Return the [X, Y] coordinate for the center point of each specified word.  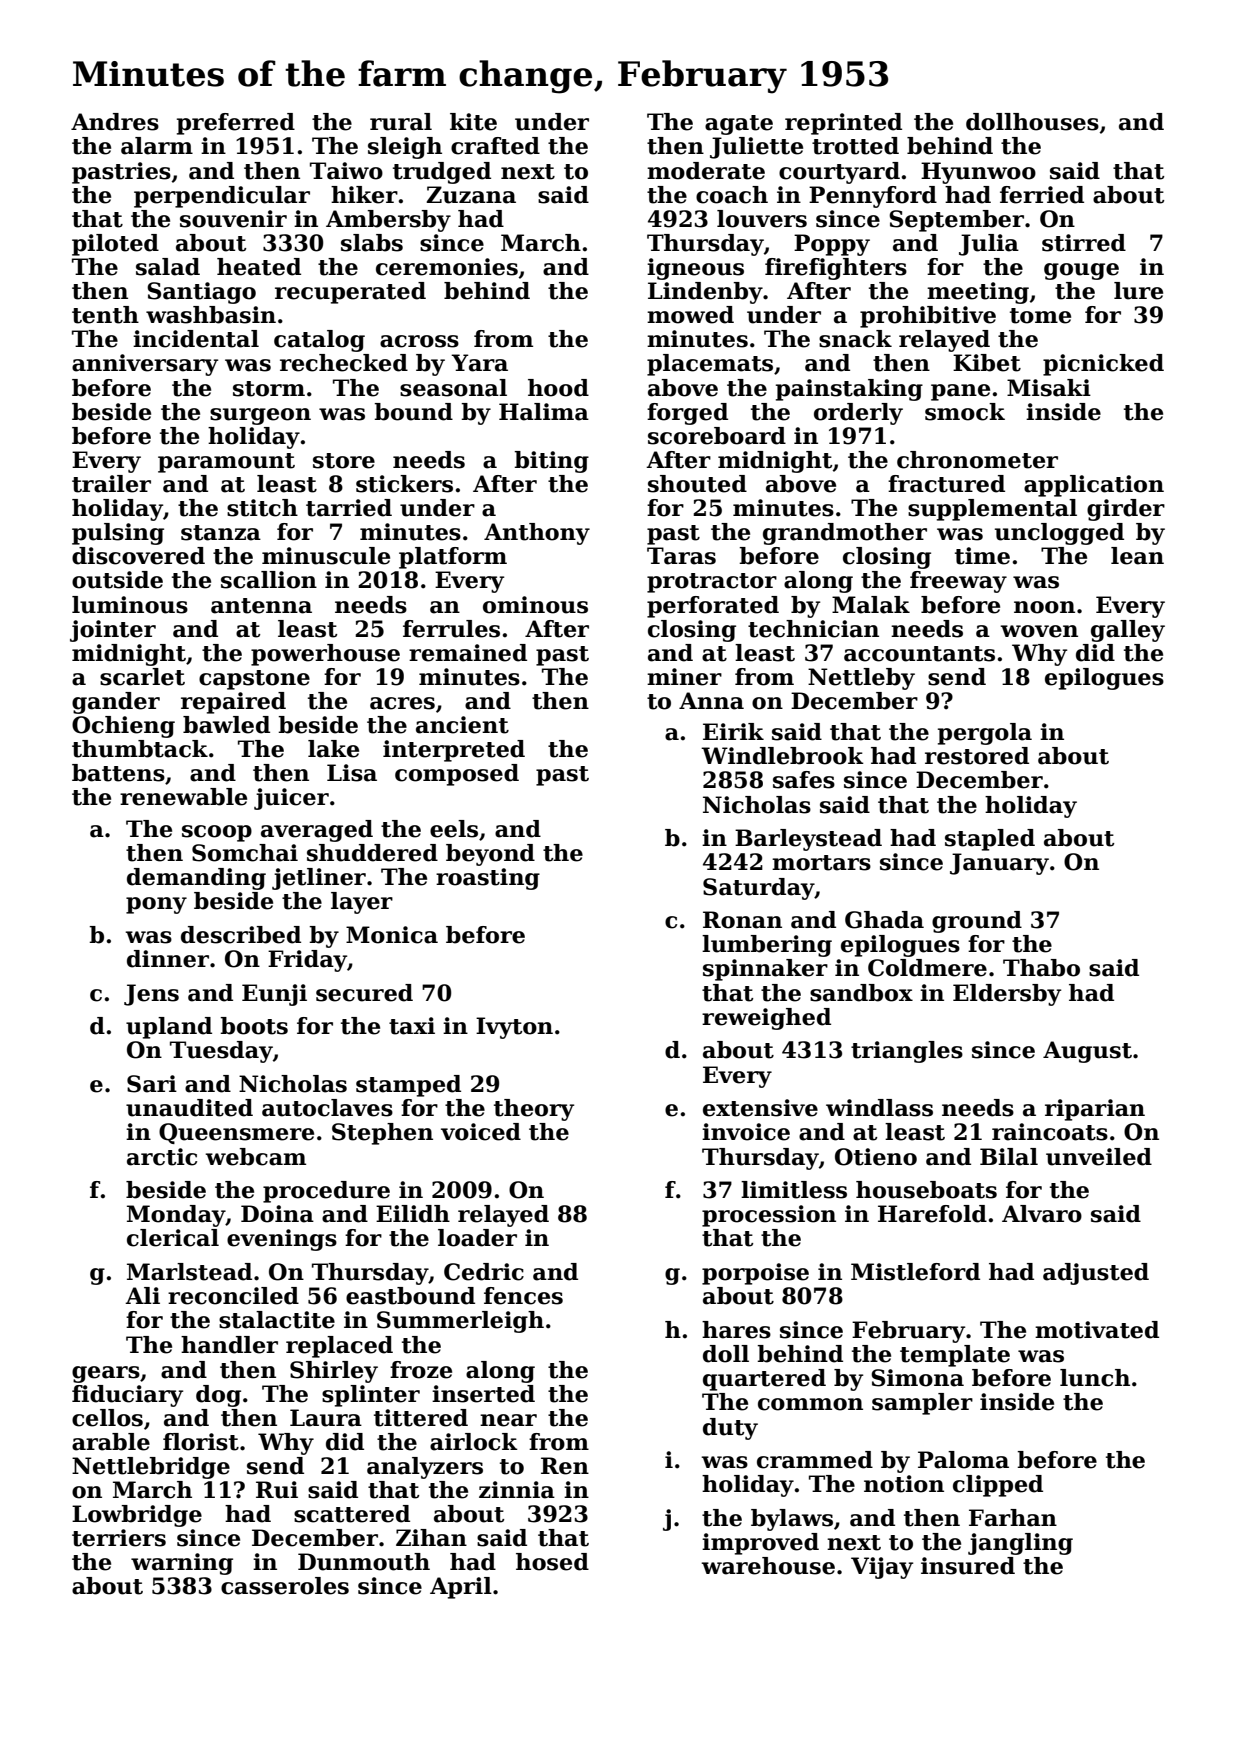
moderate [706, 171]
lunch [1095, 1378]
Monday [176, 1216]
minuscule [326, 556]
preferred [236, 124]
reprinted [843, 124]
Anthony [537, 534]
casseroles [285, 1586]
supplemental [992, 510]
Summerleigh [460, 1322]
